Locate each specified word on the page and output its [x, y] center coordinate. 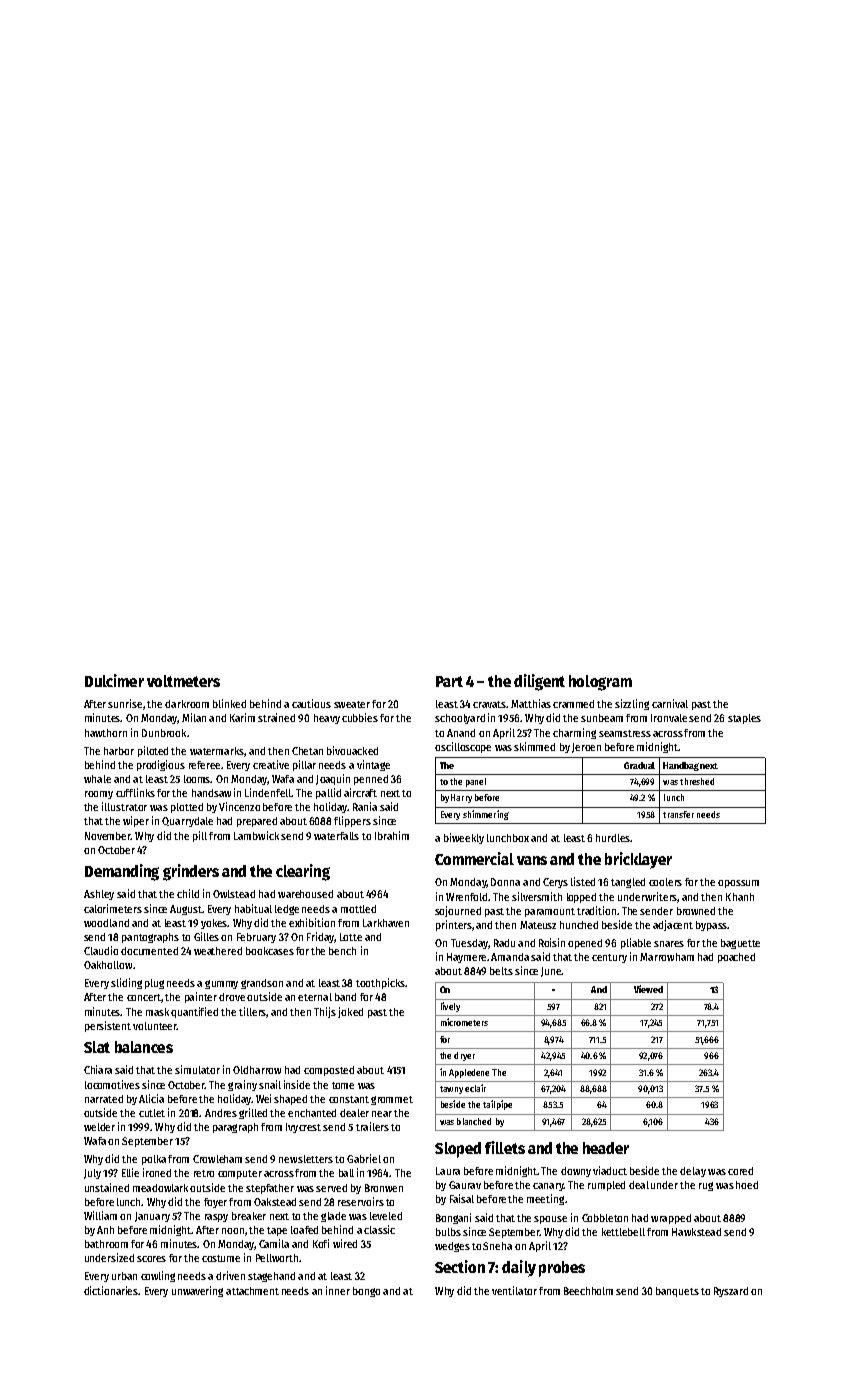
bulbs [448, 1232]
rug [706, 1186]
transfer [678, 814]
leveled [386, 1216]
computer [240, 1174]
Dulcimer [114, 680]
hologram [600, 683]
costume [221, 1258]
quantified [194, 1012]
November [108, 836]
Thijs [325, 1012]
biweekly [464, 838]
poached [736, 958]
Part [449, 681]
